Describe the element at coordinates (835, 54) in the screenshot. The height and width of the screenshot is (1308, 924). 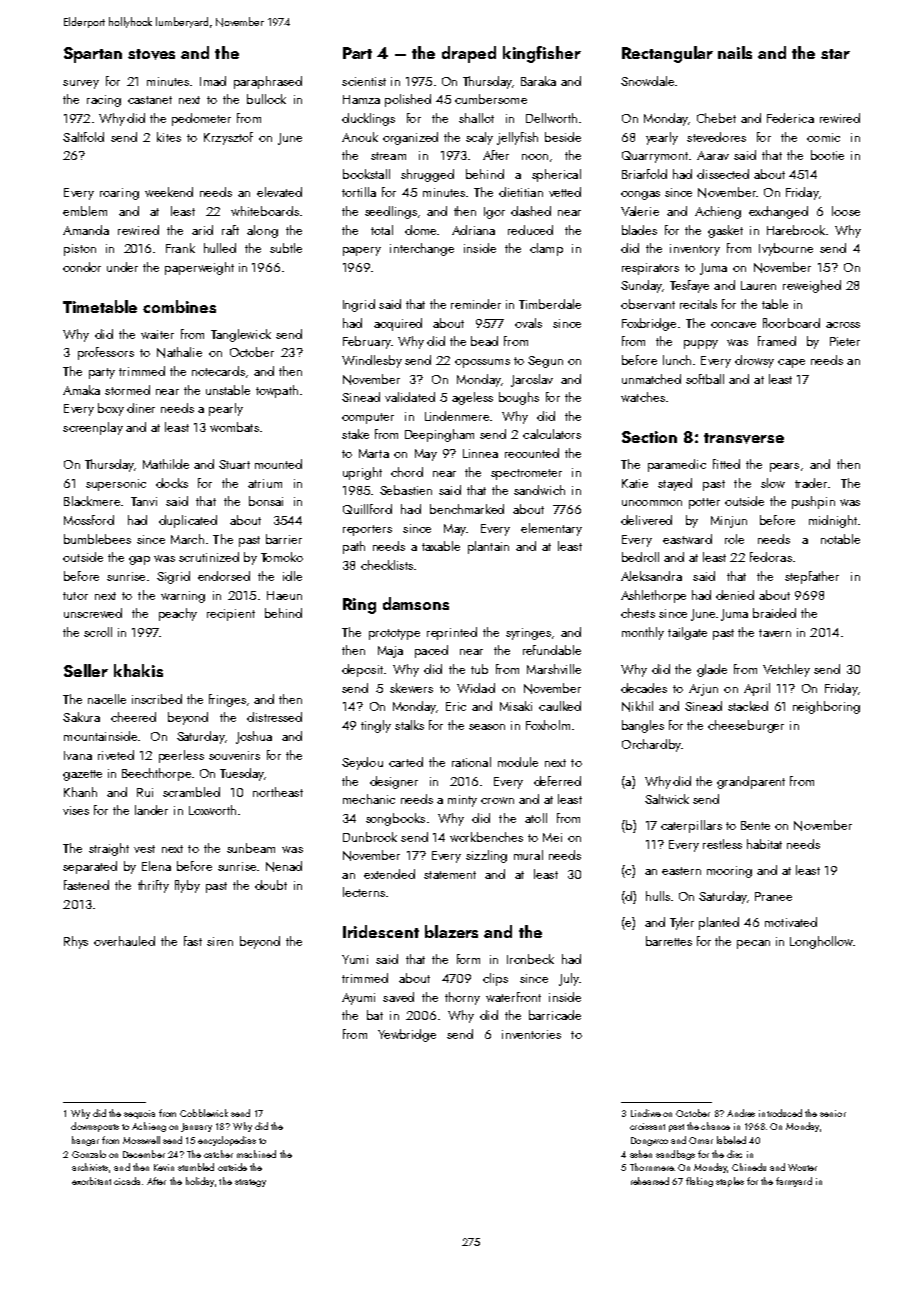
I see `star` at that location.
